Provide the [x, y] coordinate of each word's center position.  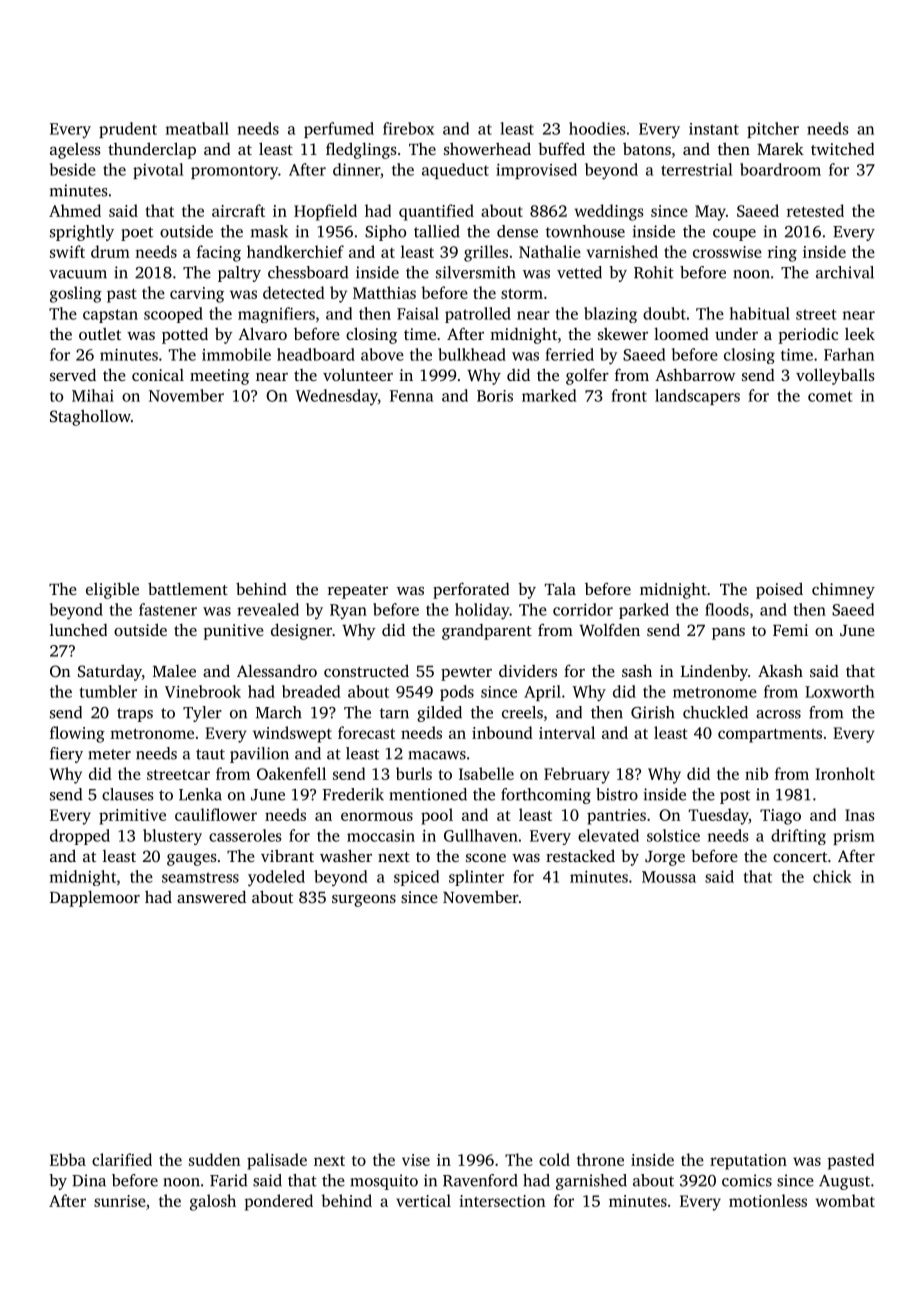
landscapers [697, 397]
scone [486, 858]
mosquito [384, 1182]
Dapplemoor [95, 898]
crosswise [727, 252]
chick [832, 876]
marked [549, 395]
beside [73, 169]
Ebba [68, 1159]
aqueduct [455, 171]
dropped [80, 837]
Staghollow [90, 417]
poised [779, 590]
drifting [798, 837]
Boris [495, 396]
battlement [188, 588]
